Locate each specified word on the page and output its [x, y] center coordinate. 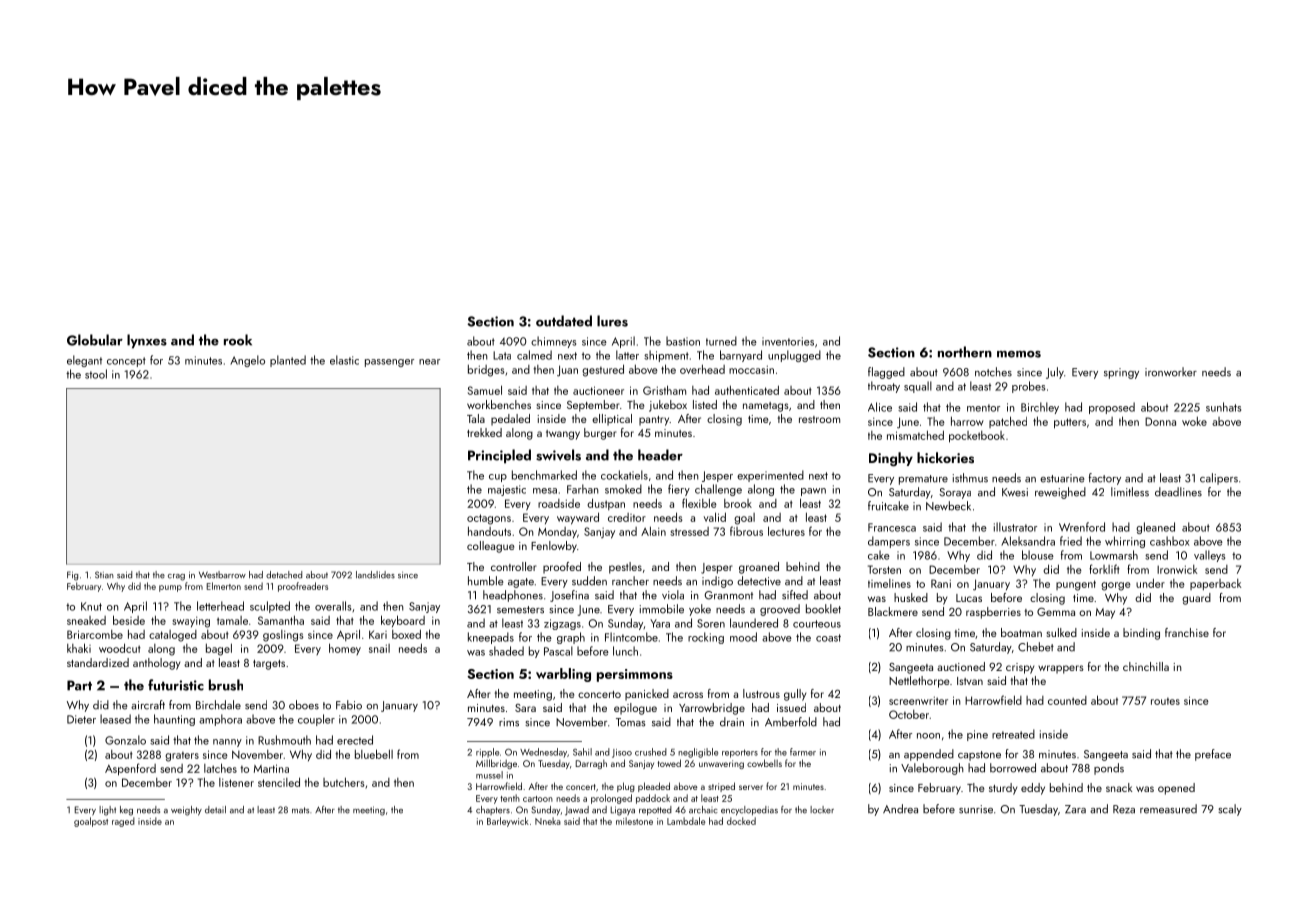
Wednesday [543, 753]
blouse [1038, 555]
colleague [490, 547]
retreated [1013, 734]
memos [1019, 354]
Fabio [349, 705]
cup [498, 478]
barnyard [741, 356]
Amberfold [791, 722]
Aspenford [130, 769]
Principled [499, 456]
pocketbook [977, 437]
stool [96, 374]
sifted [795, 595]
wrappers [1061, 669]
